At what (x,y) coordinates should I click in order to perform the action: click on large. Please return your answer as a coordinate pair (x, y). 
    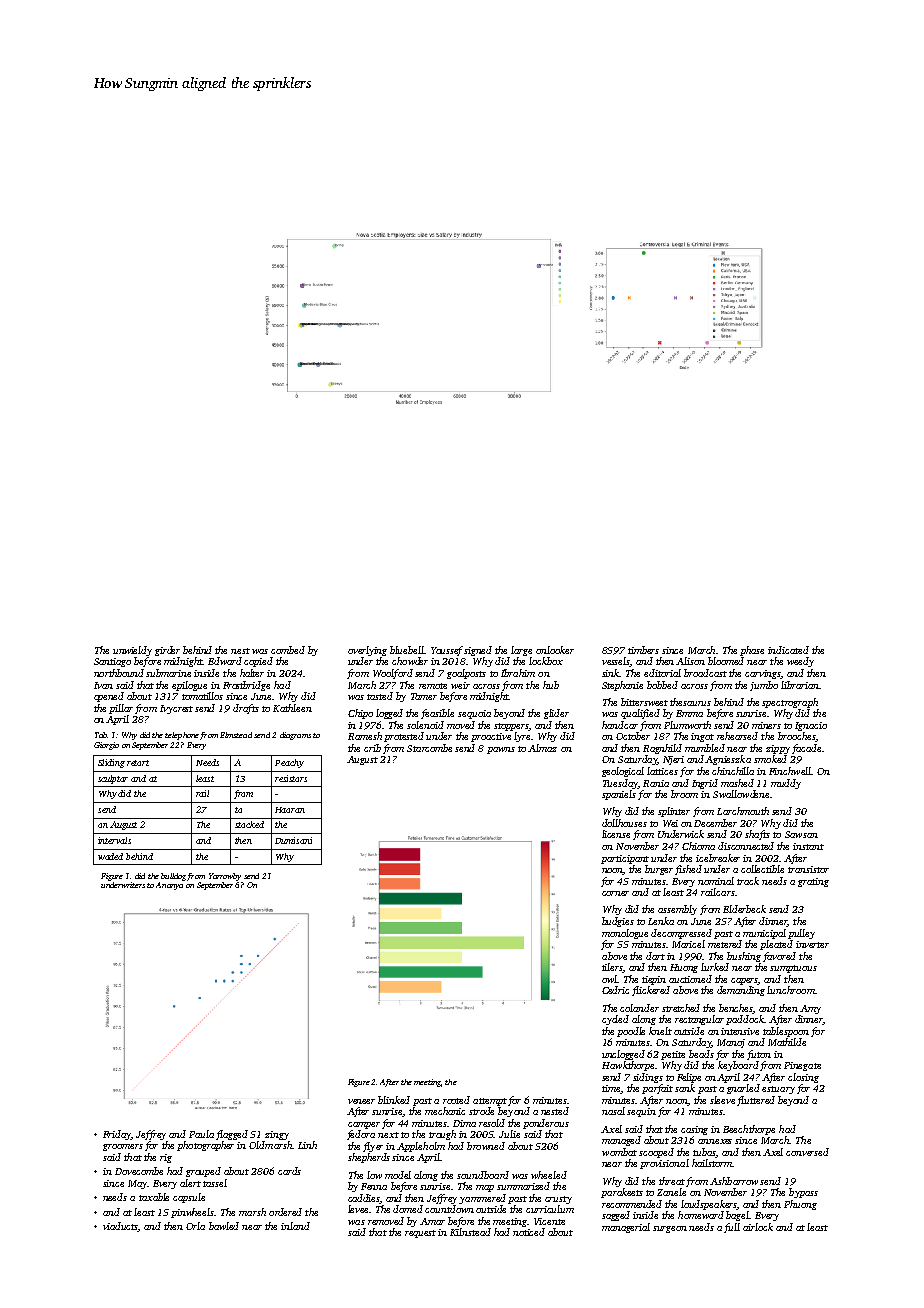
    Looking at the image, I should click on (521, 651).
